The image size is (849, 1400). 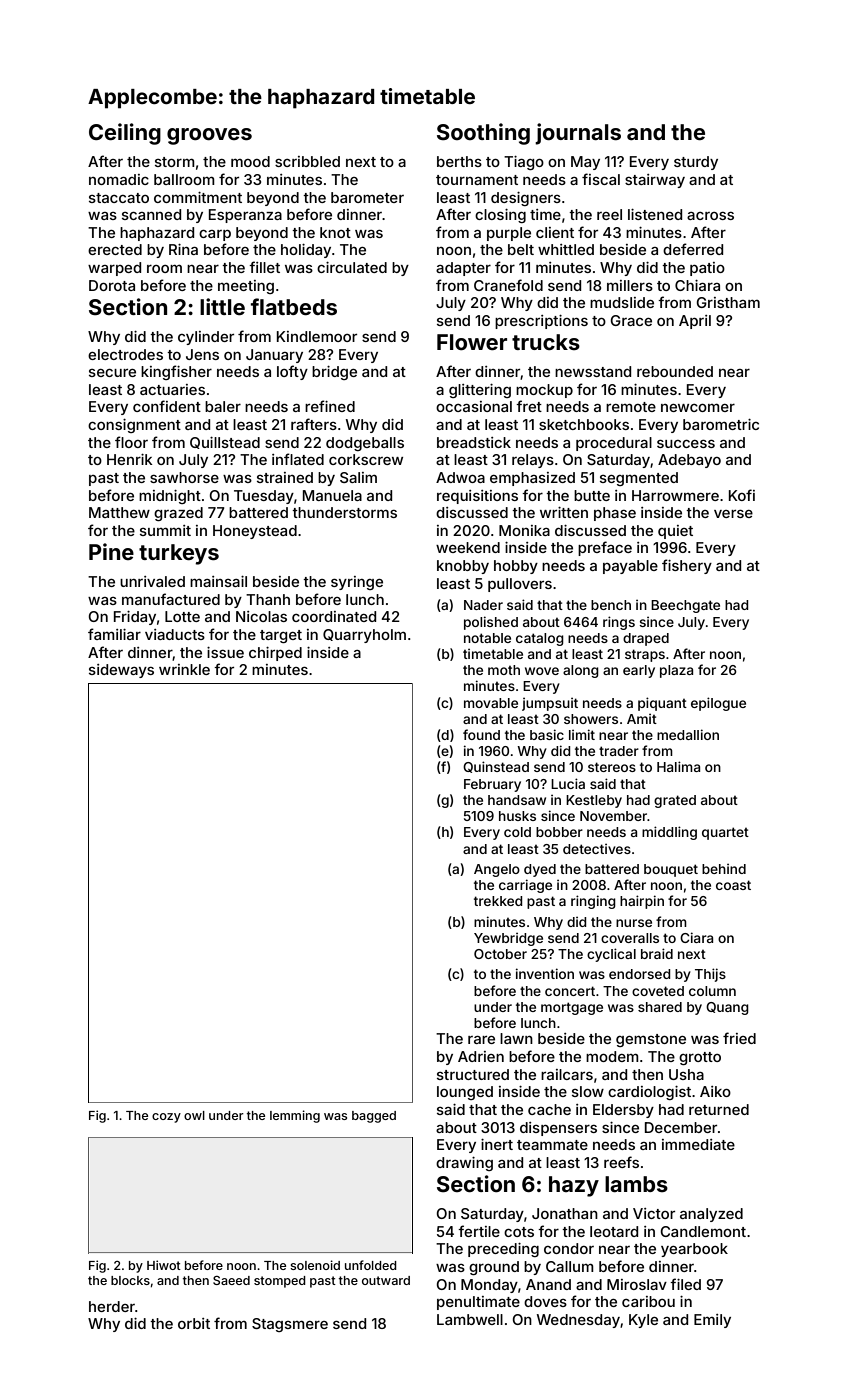 I want to click on adapter, so click(x=463, y=269).
